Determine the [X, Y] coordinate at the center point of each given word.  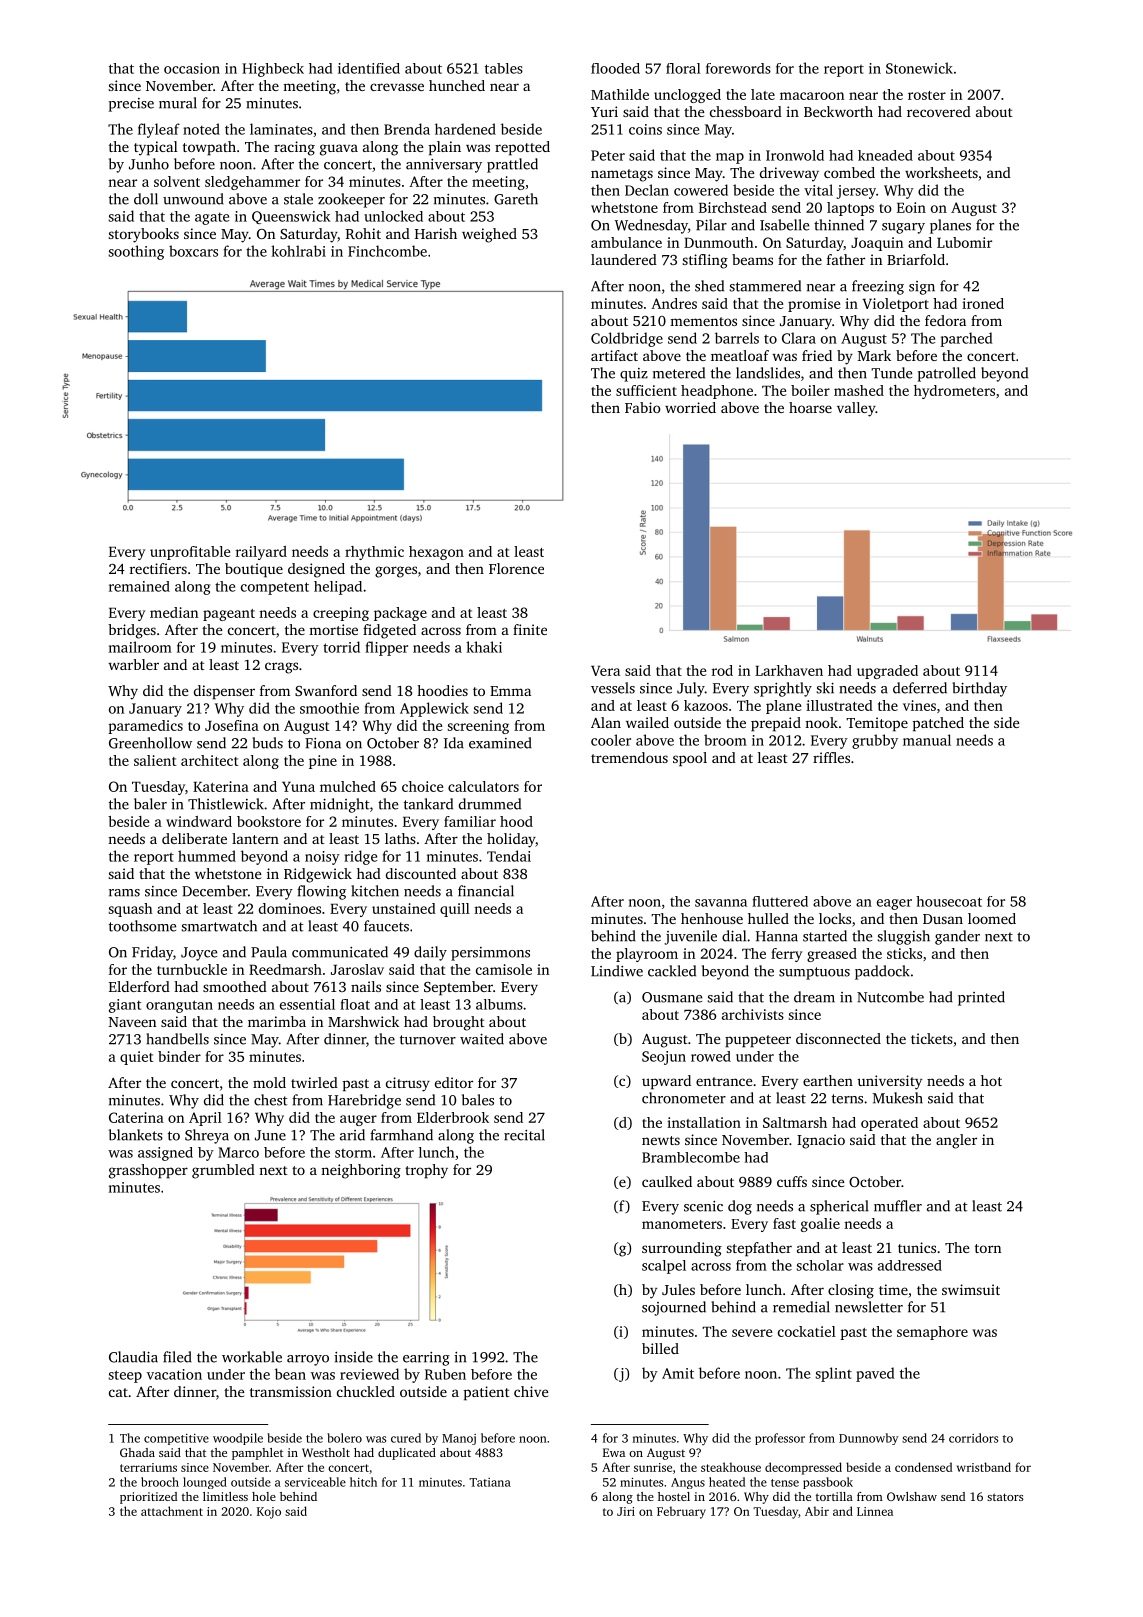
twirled [314, 1082]
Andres [674, 303]
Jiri [626, 1511]
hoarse [810, 407]
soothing [136, 252]
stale [298, 199]
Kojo [269, 1513]
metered [679, 373]
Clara [799, 338]
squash [131, 910]
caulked [667, 1181]
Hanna [777, 936]
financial [486, 891]
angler [956, 1141]
